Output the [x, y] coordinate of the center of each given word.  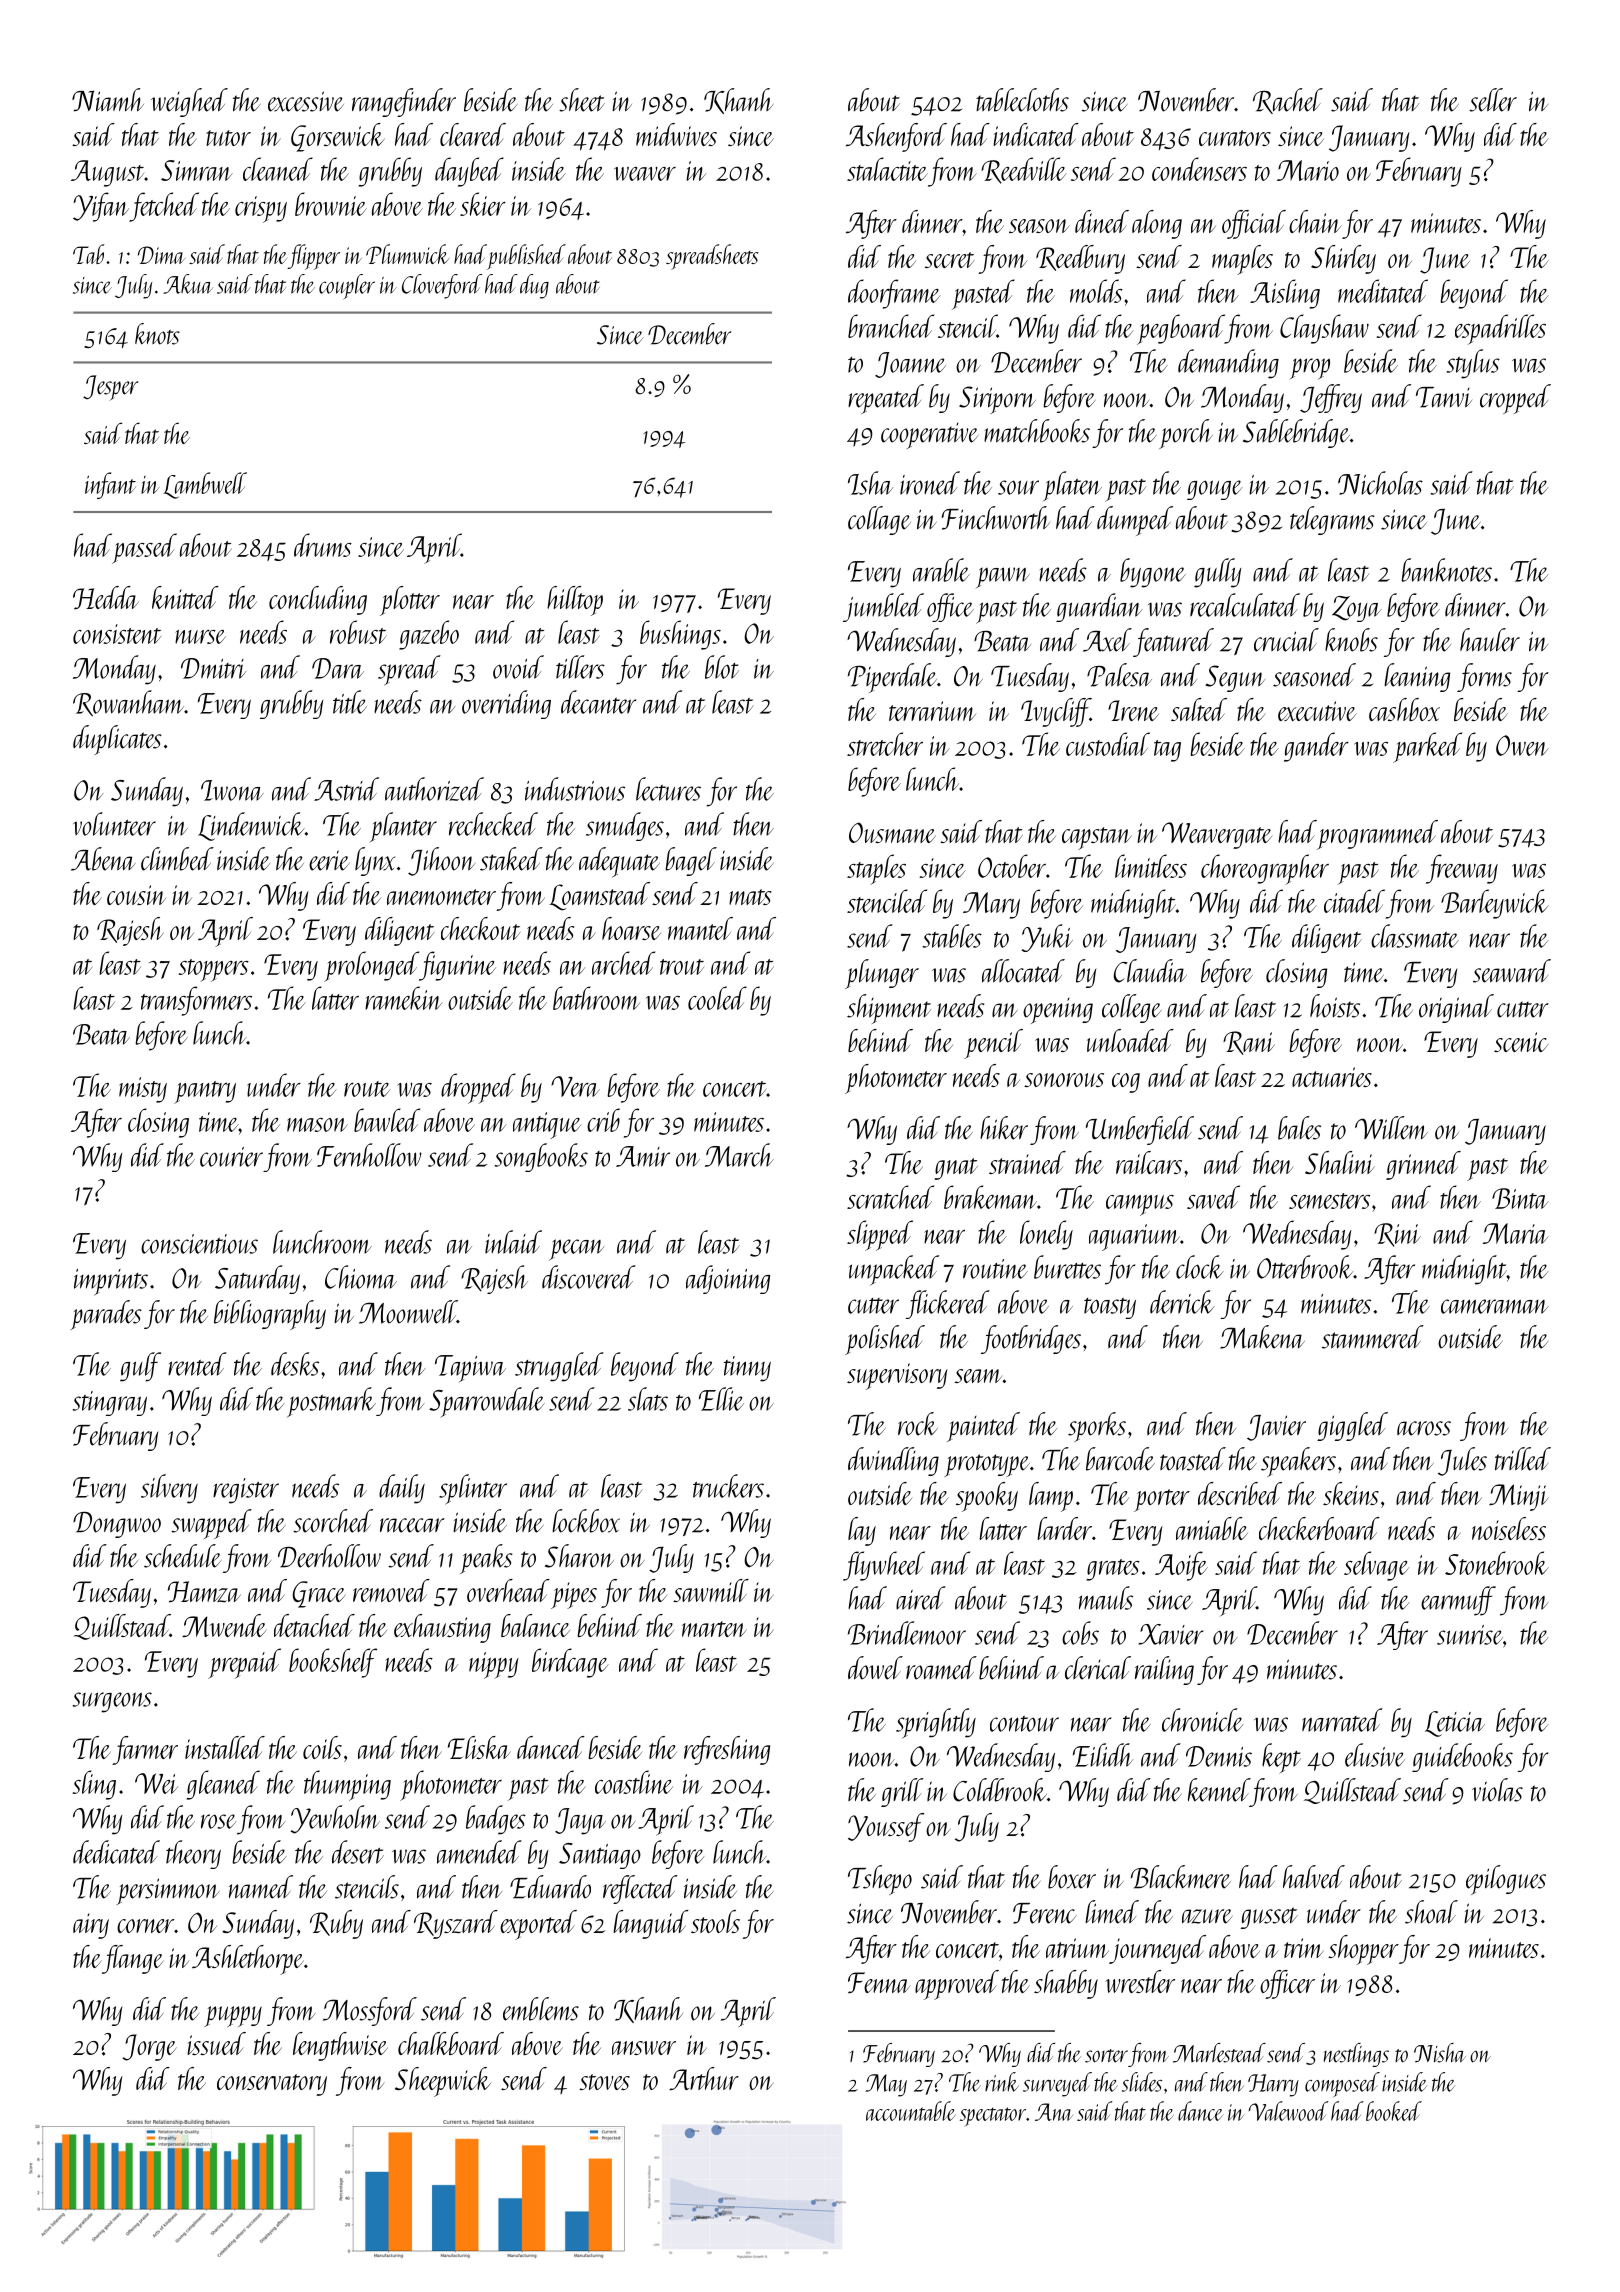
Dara [338, 668]
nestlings [1356, 2055]
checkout [480, 928]
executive [1317, 711]
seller [1493, 100]
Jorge [149, 2047]
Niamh [108, 100]
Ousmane [892, 832]
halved [1314, 1877]
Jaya [580, 1821]
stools [715, 1921]
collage [879, 520]
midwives [676, 134]
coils [322, 1747]
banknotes [1446, 570]
